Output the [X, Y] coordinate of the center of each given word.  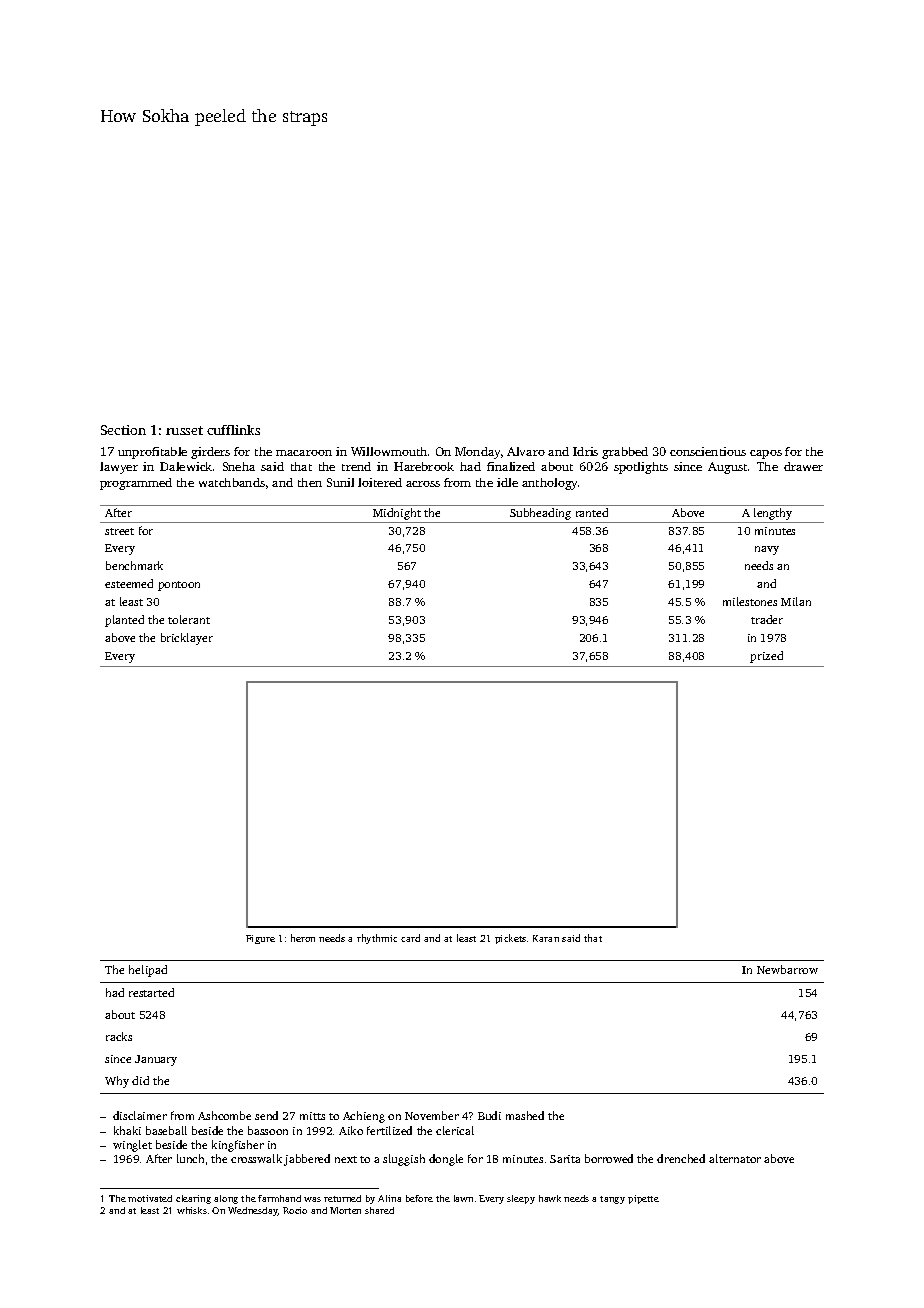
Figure [260, 939]
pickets [510, 939]
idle [507, 482]
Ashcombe [224, 1115]
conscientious [708, 451]
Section [123, 430]
